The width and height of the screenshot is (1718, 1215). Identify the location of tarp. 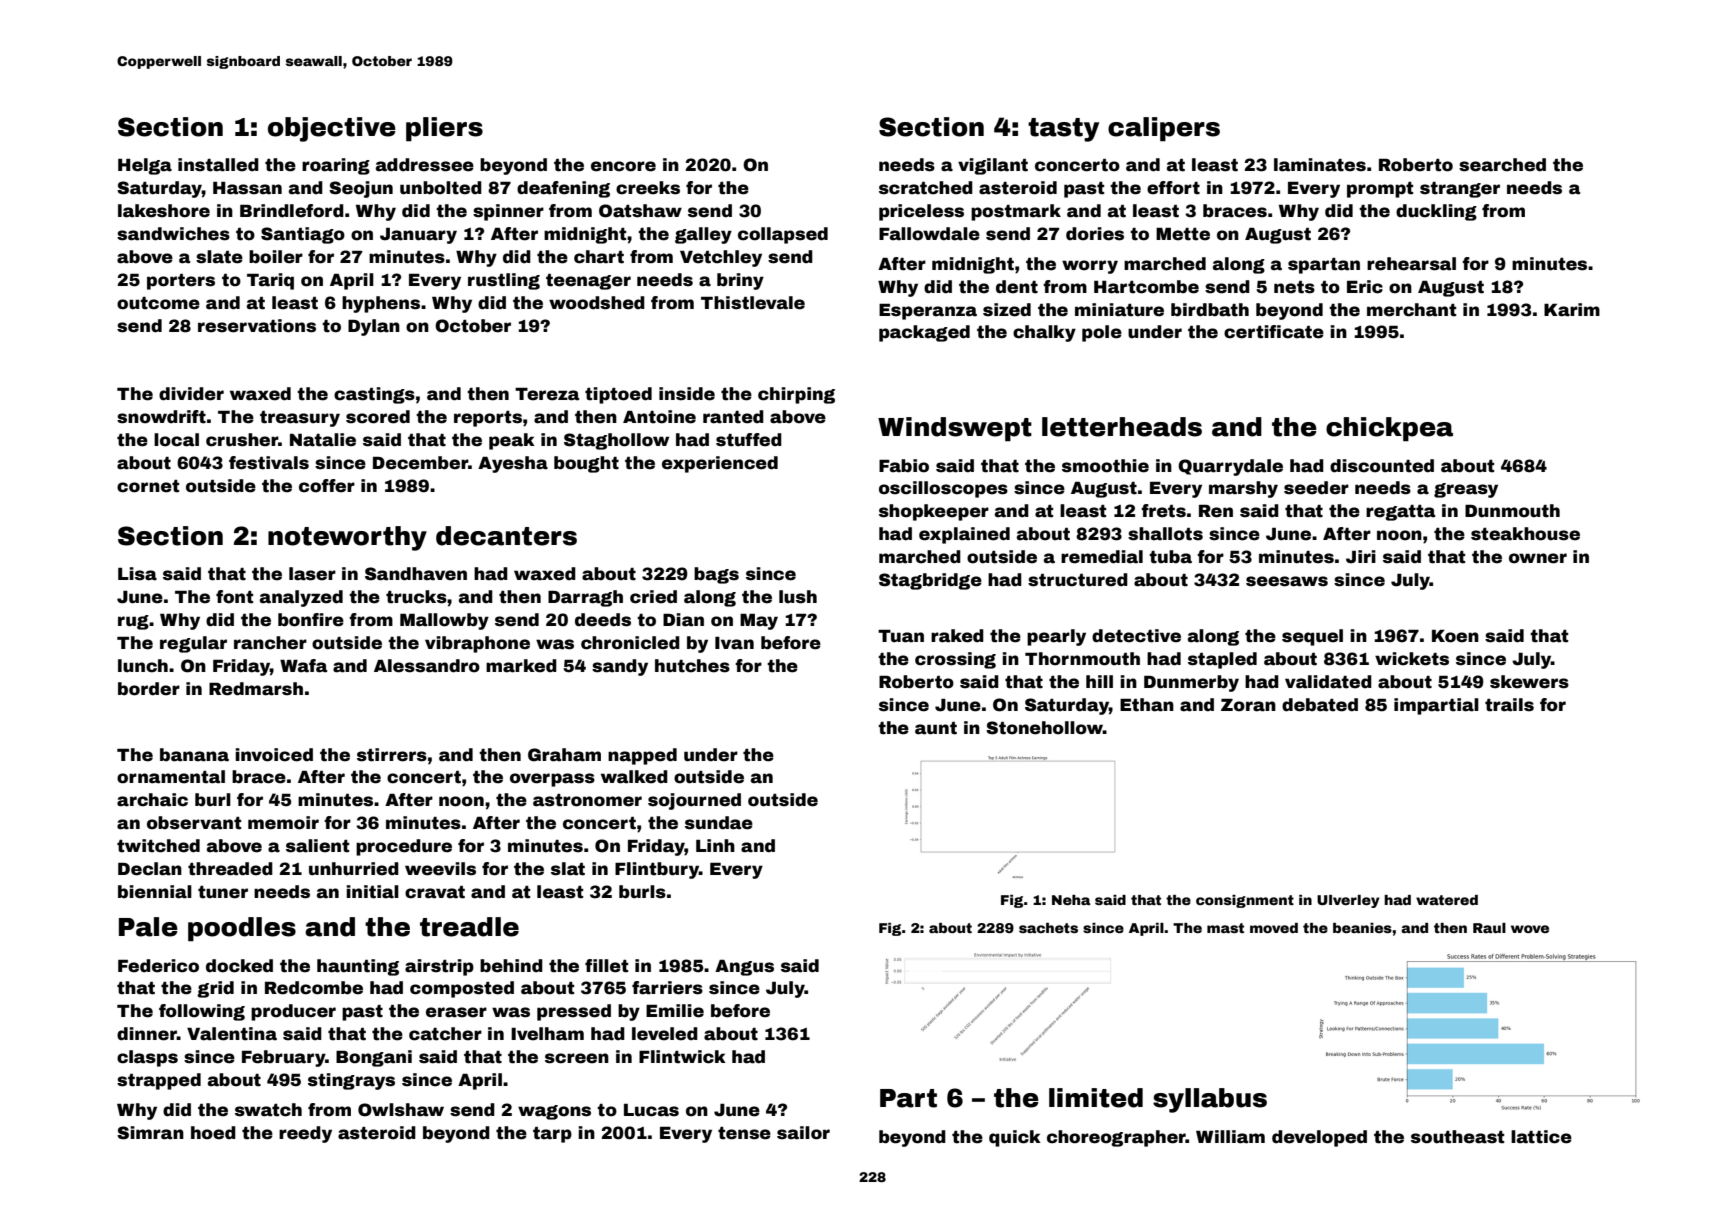
(552, 1135).
